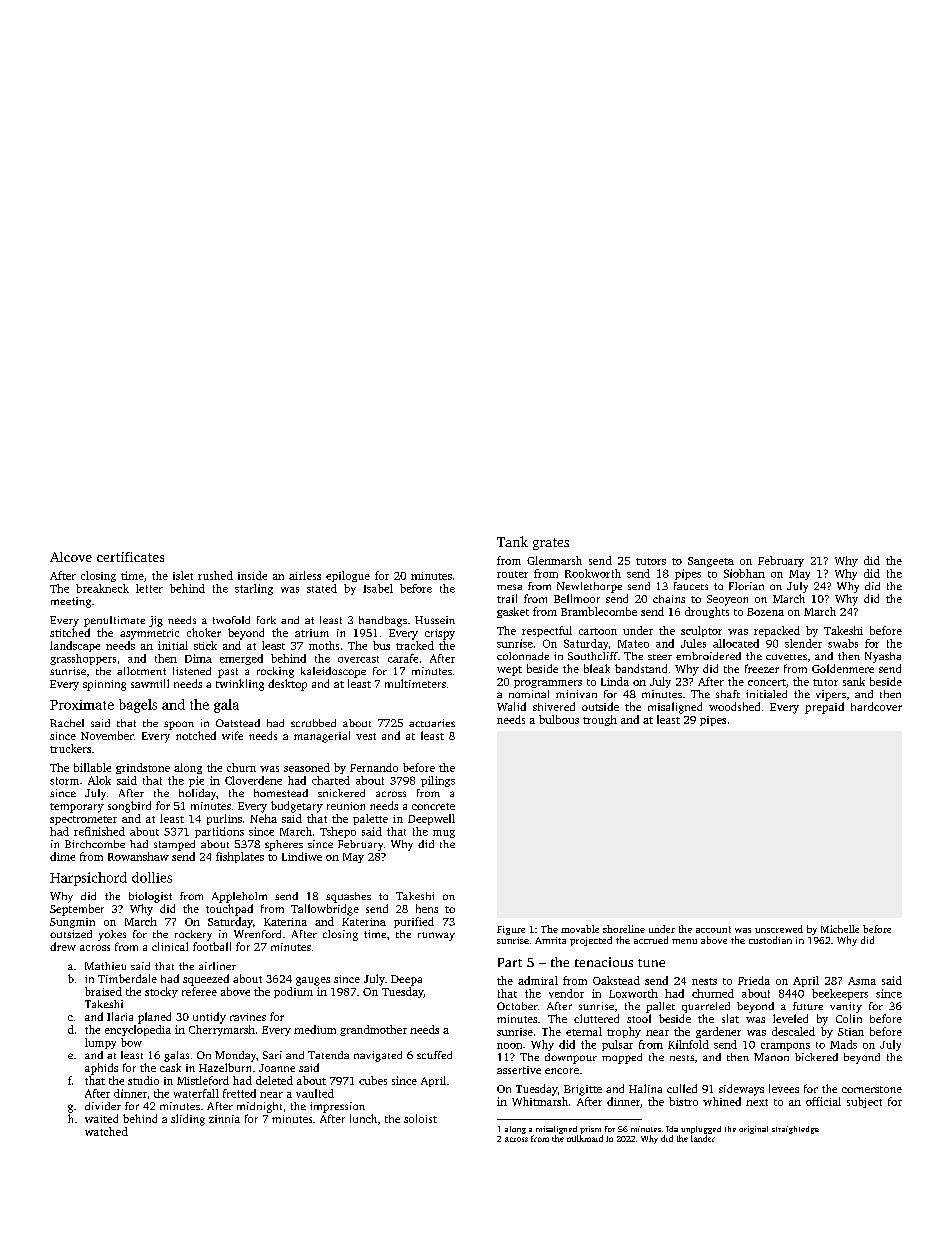 The image size is (952, 1233). Describe the element at coordinates (420, 1118) in the document. I see `soloist` at that location.
